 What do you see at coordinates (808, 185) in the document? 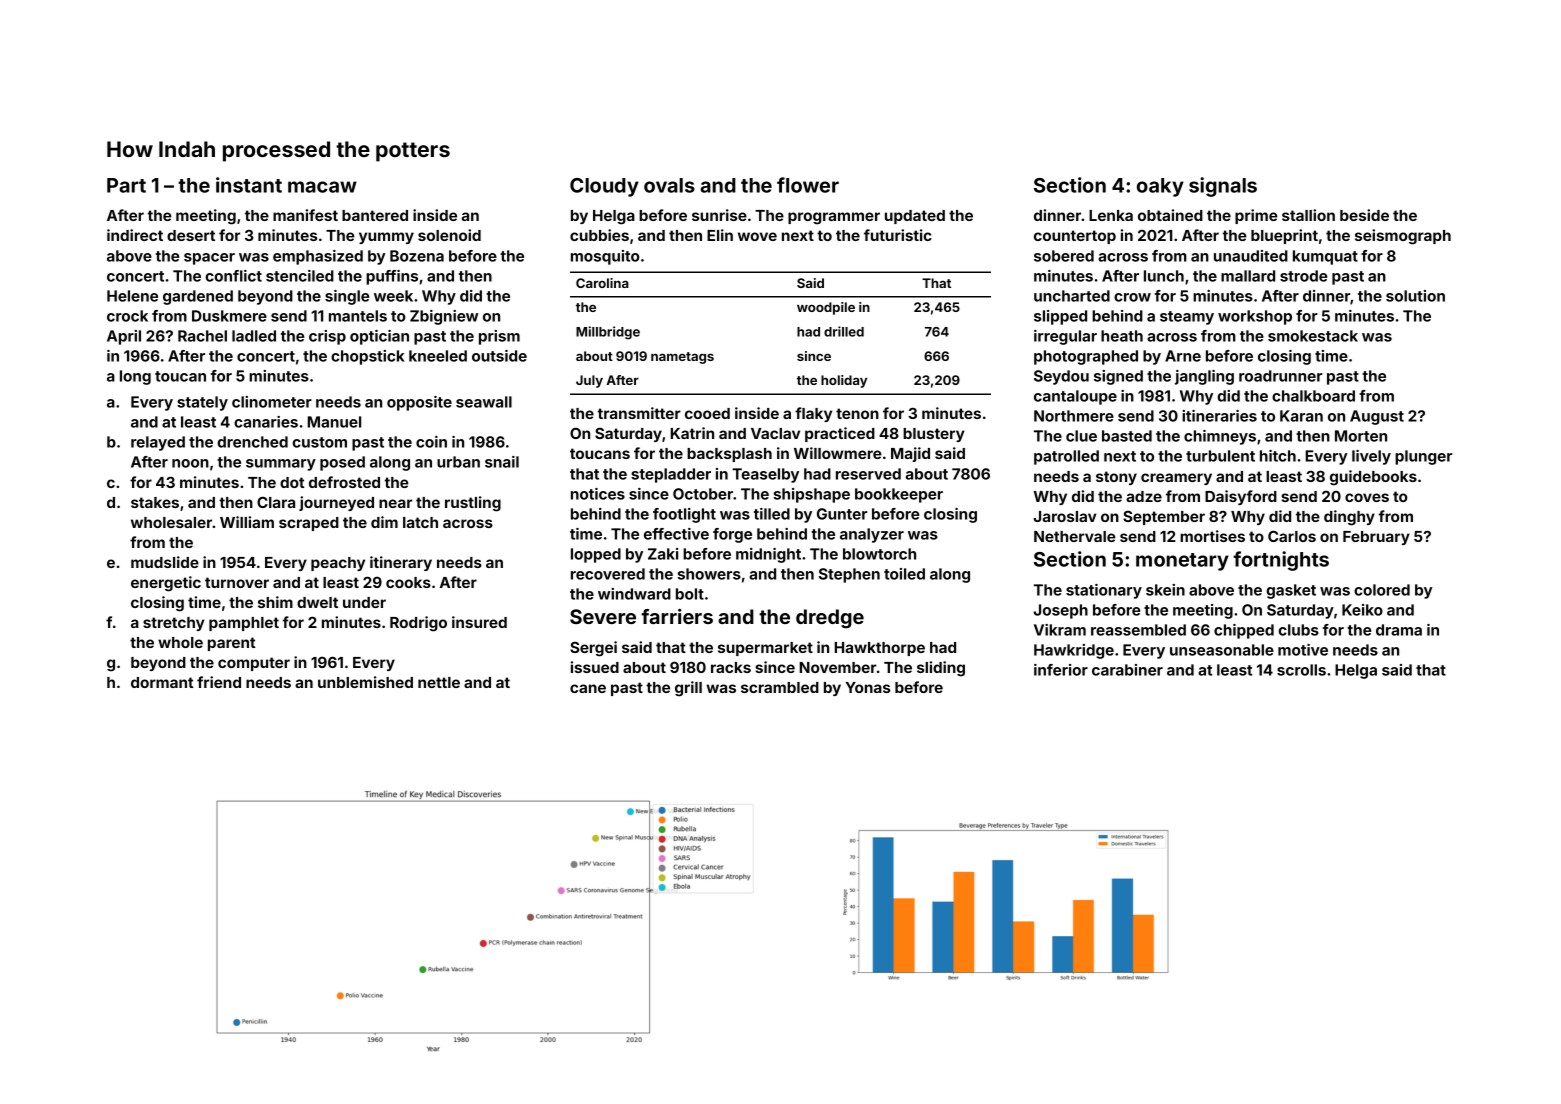
I see `flower` at bounding box center [808, 185].
